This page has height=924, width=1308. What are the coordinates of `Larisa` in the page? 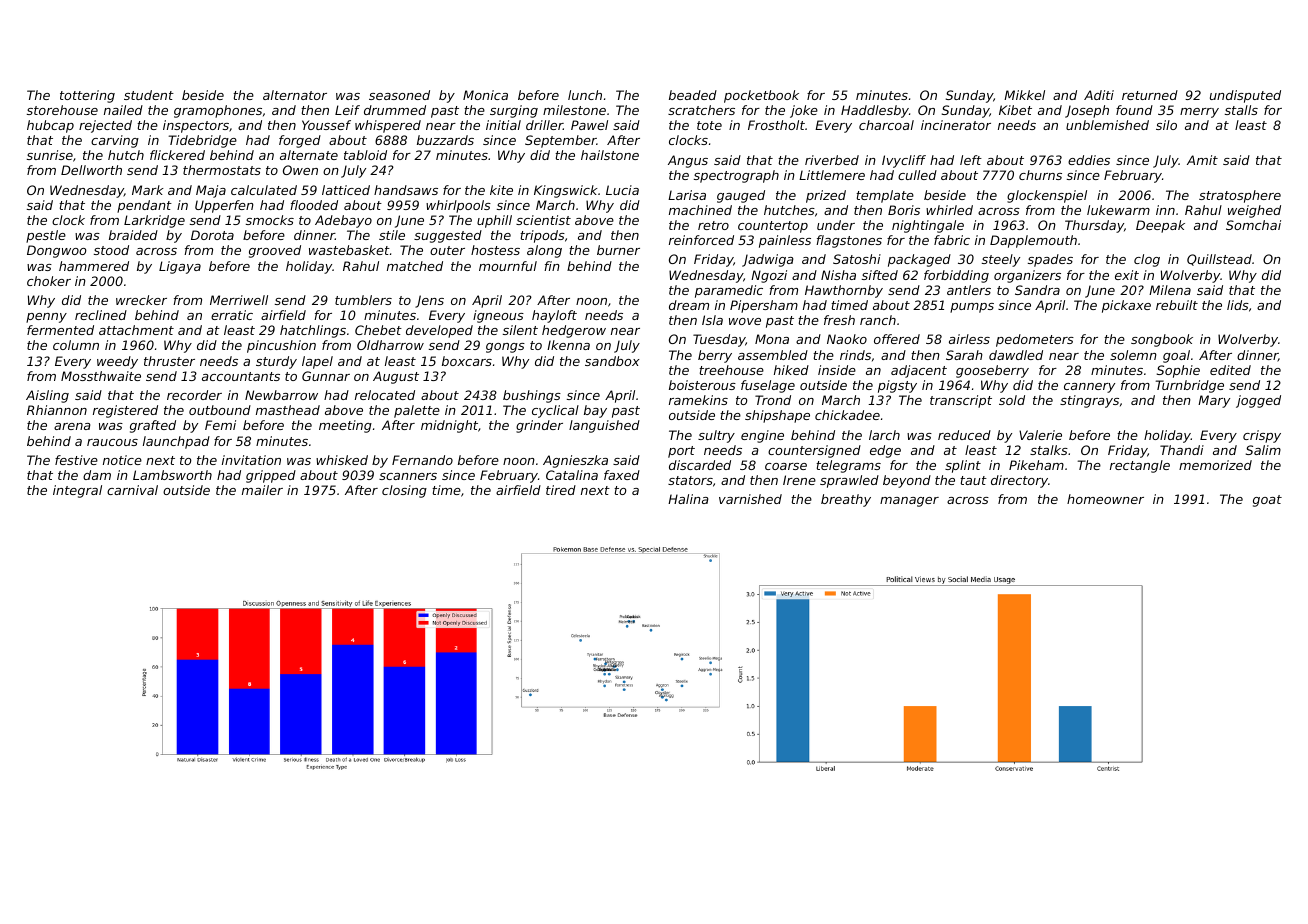 It's located at (687, 195).
